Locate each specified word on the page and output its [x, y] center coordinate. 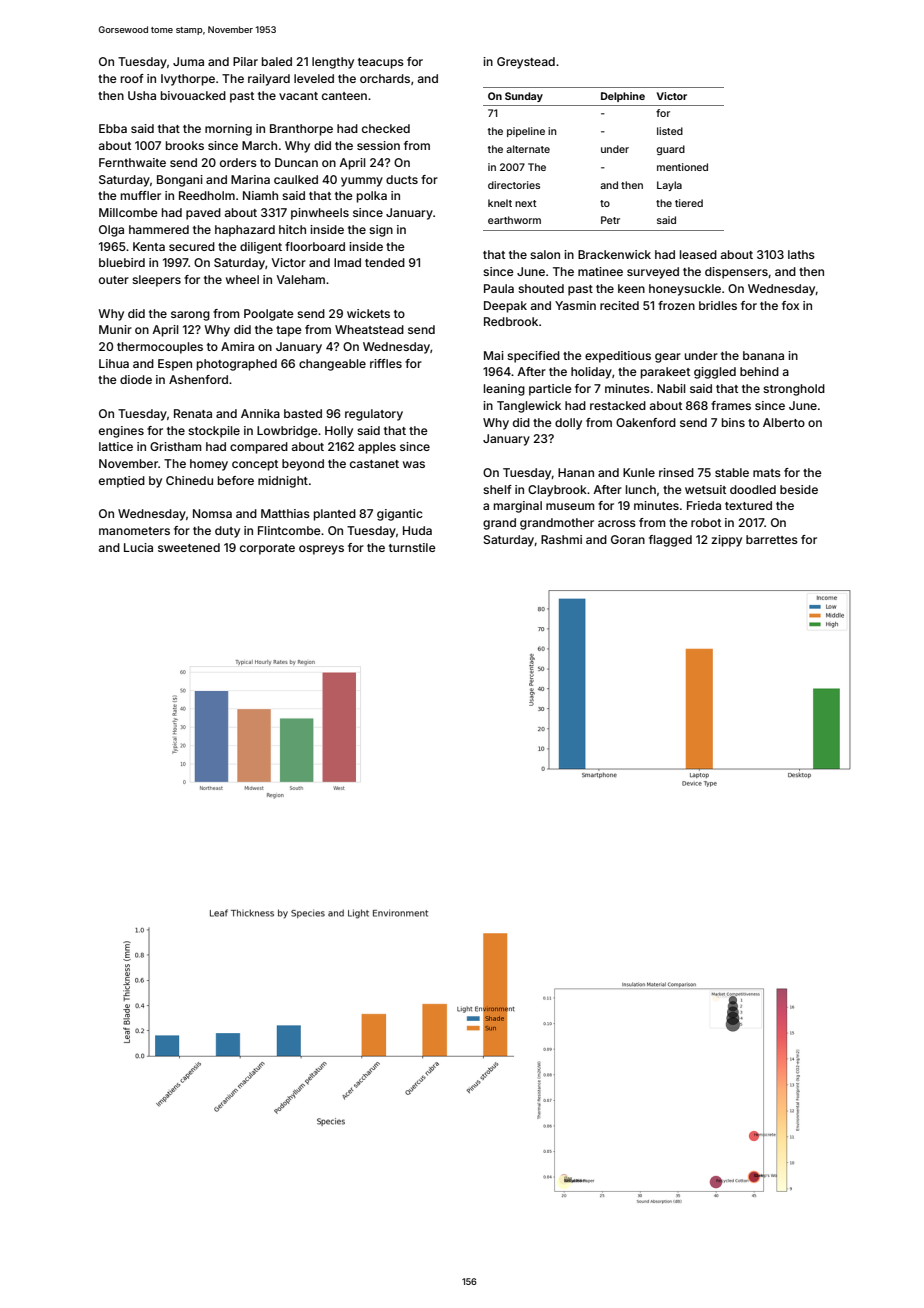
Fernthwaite [132, 162]
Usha [142, 95]
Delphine [623, 97]
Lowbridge [287, 432]
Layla [669, 186]
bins [733, 422]
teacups [381, 63]
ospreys [321, 550]
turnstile [412, 547]
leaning [504, 390]
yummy [362, 182]
